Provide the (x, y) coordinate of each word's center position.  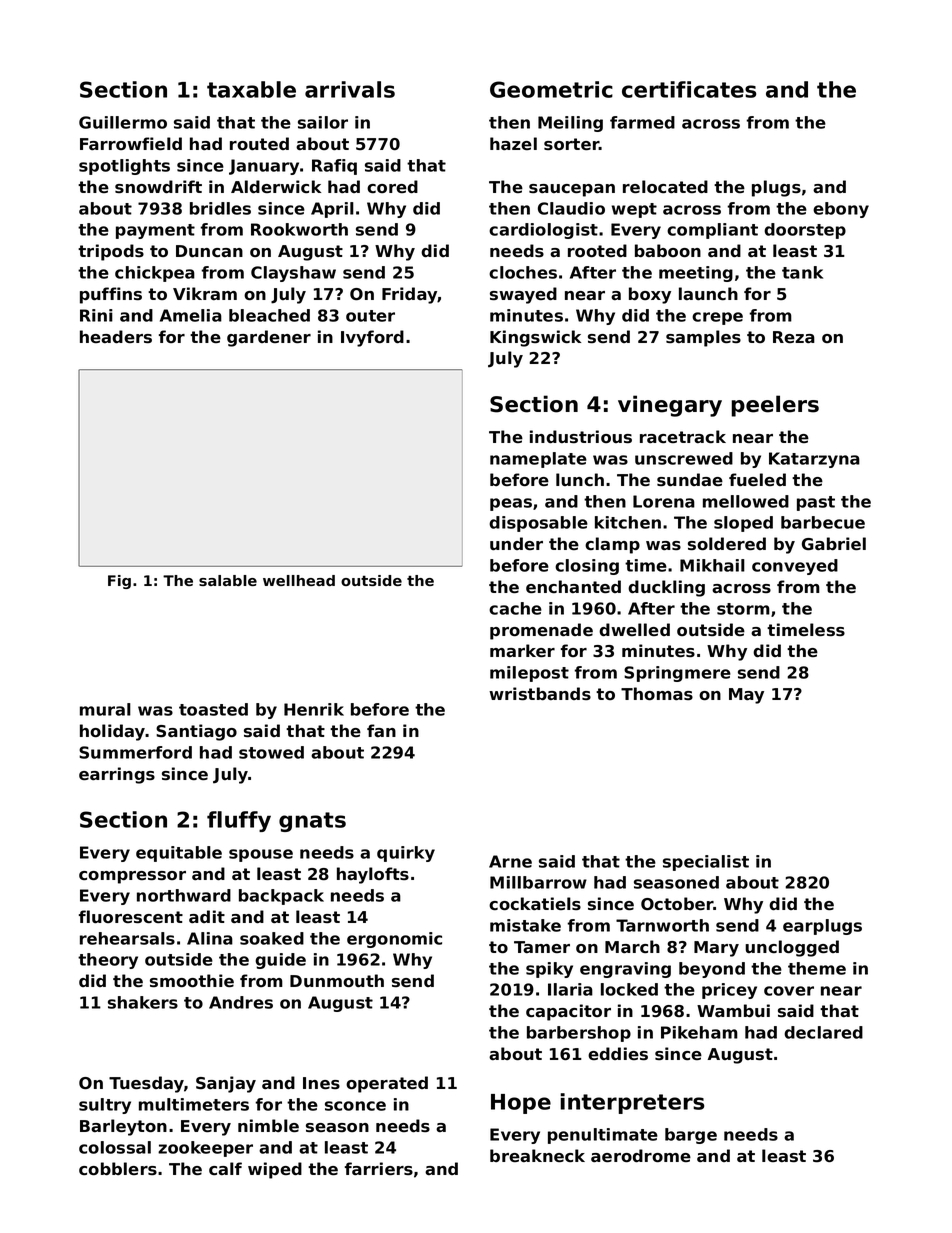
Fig (119, 582)
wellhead (299, 580)
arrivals (350, 89)
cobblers (118, 1168)
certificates (689, 89)
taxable (251, 89)
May (746, 696)
